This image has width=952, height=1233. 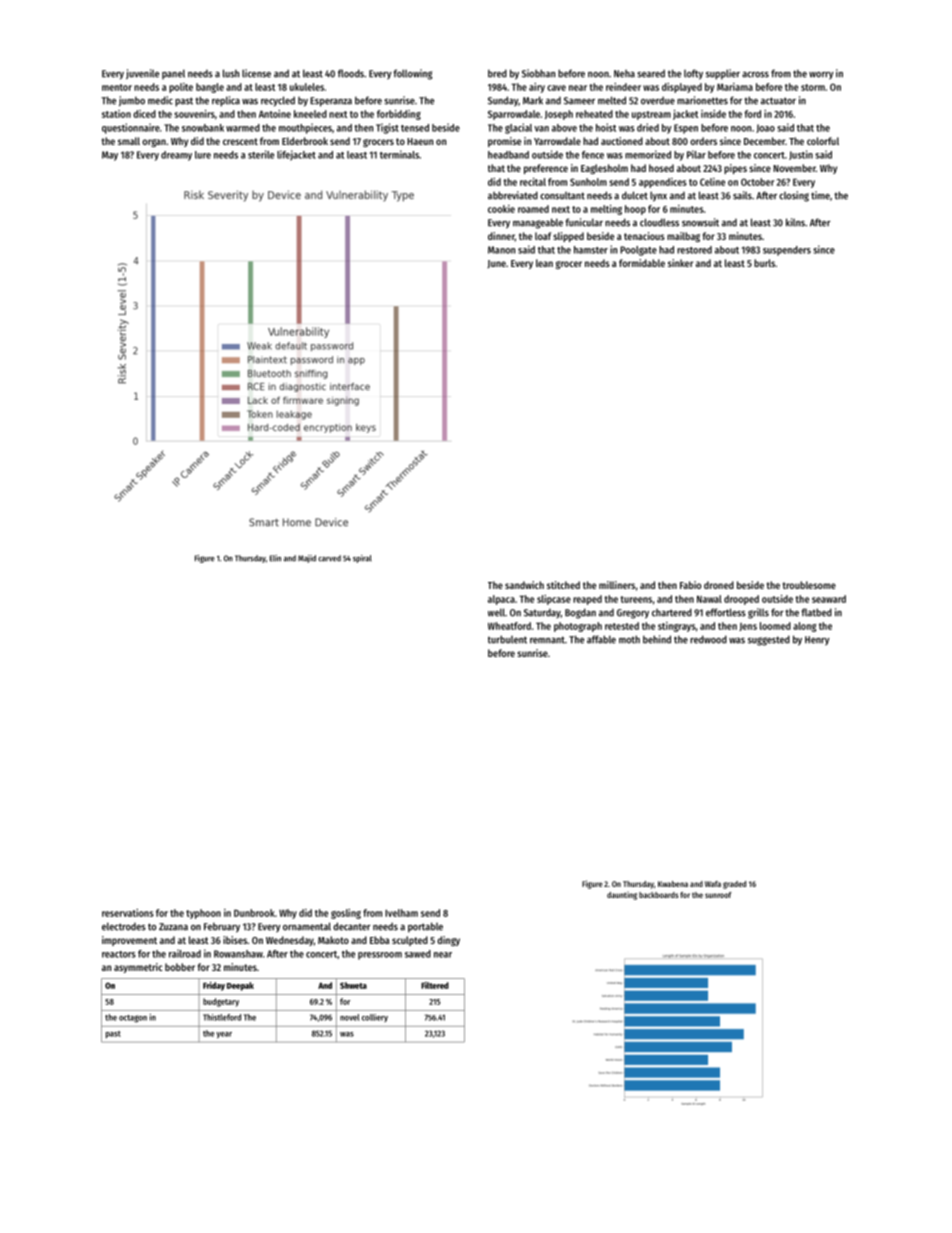 I want to click on Henry, so click(x=817, y=641).
